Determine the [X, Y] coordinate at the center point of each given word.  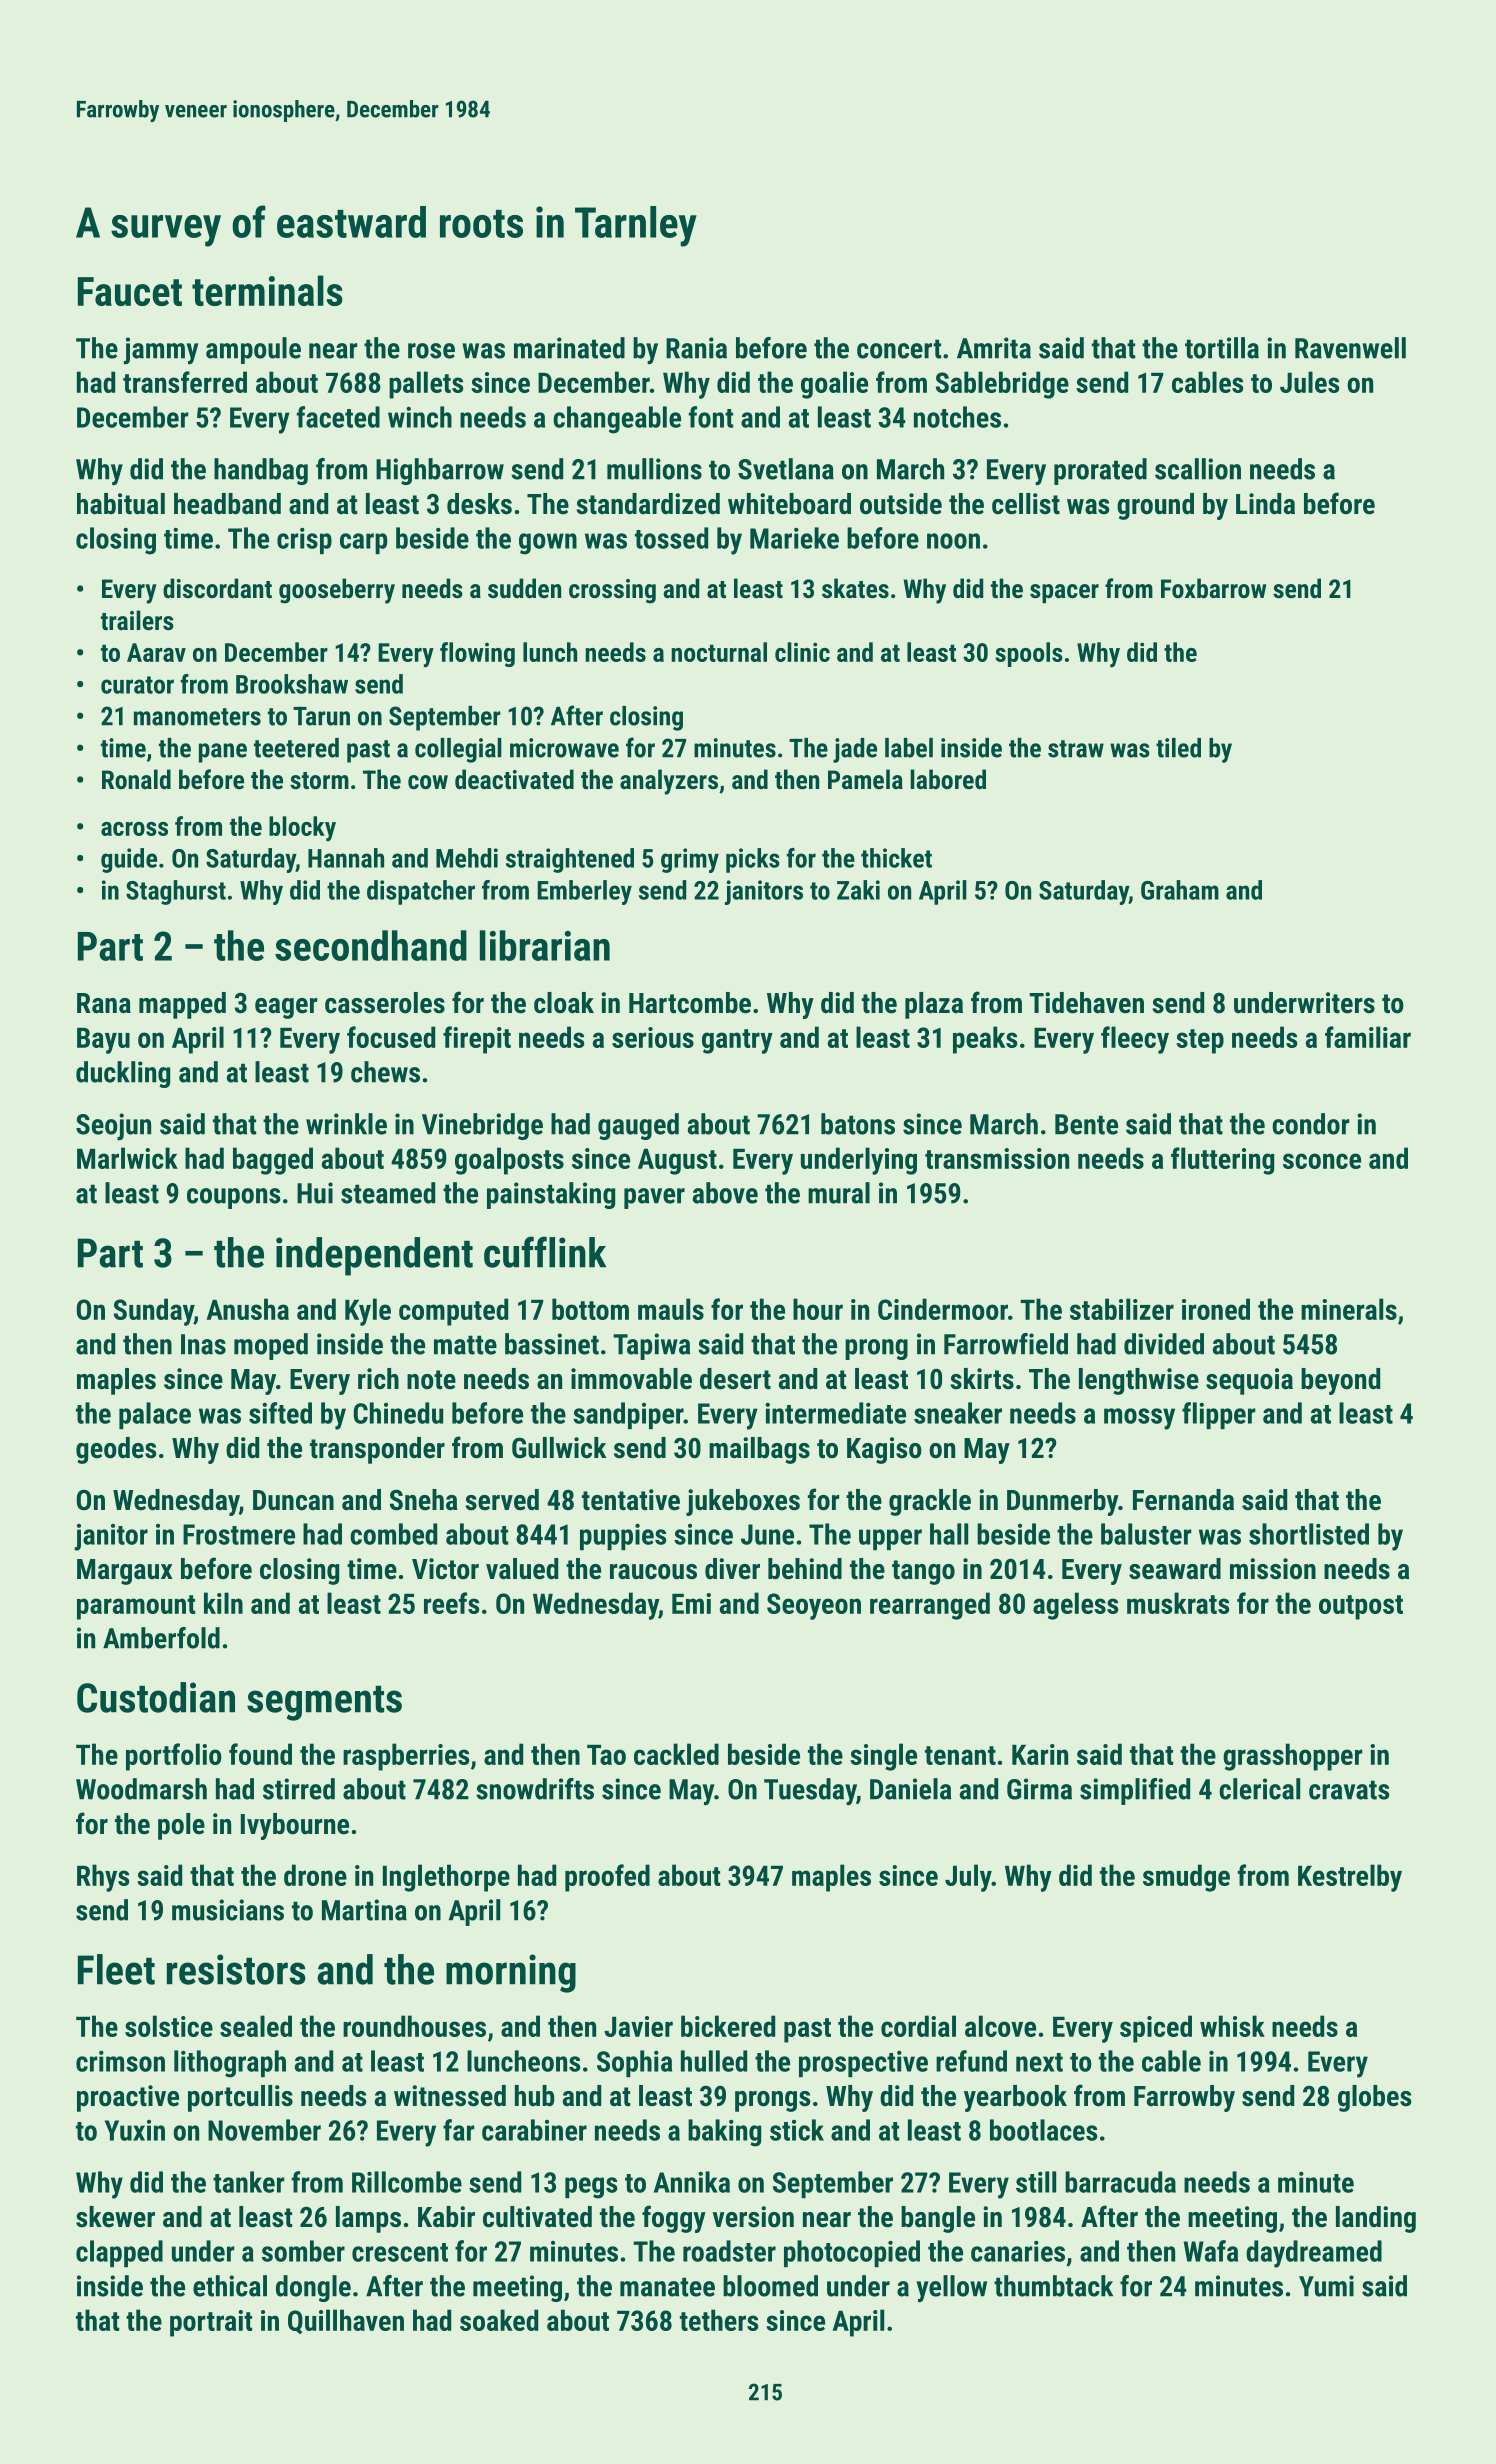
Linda [1265, 504]
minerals [1349, 1309]
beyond [1340, 1381]
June [767, 1534]
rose [431, 351]
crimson [120, 2061]
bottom [590, 1309]
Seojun [113, 1126]
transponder [377, 1450]
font [711, 417]
